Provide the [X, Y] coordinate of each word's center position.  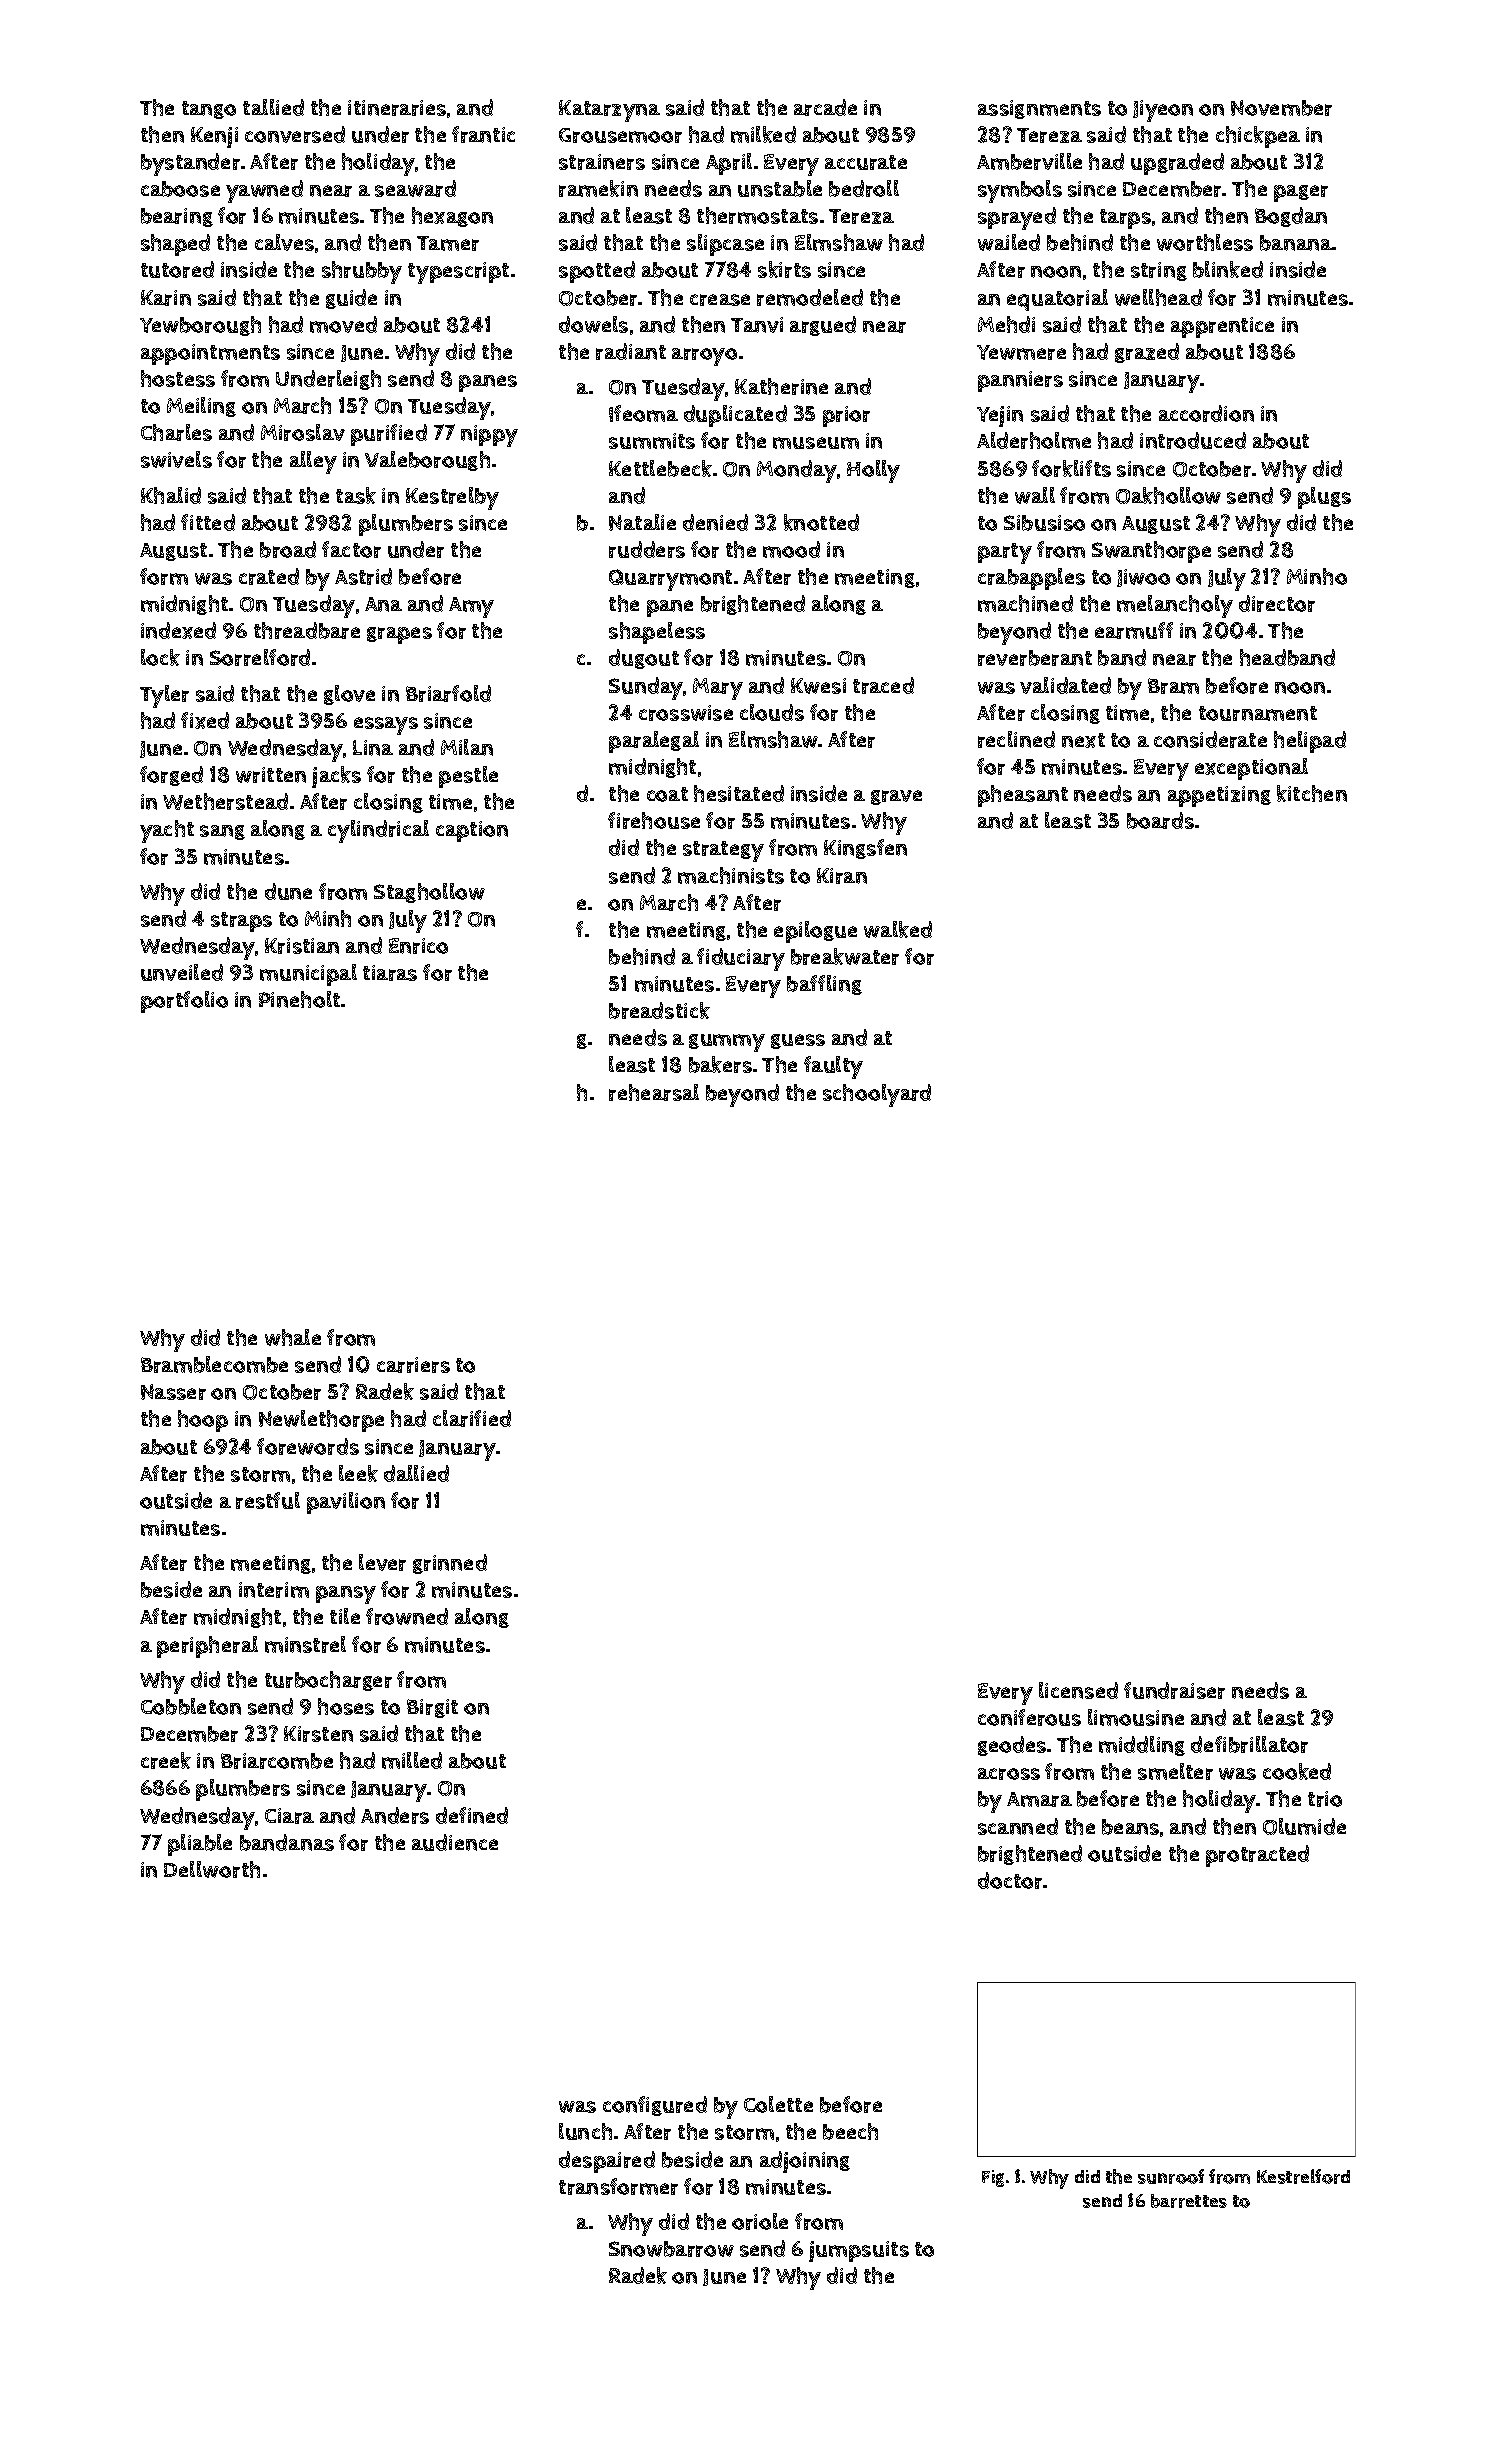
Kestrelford [1303, 2176]
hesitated [739, 793]
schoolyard [877, 1095]
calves [284, 242]
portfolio [184, 1002]
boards [1160, 820]
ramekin [598, 188]
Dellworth [212, 1869]
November [1281, 108]
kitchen [1312, 793]
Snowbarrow [671, 2249]
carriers [413, 1365]
